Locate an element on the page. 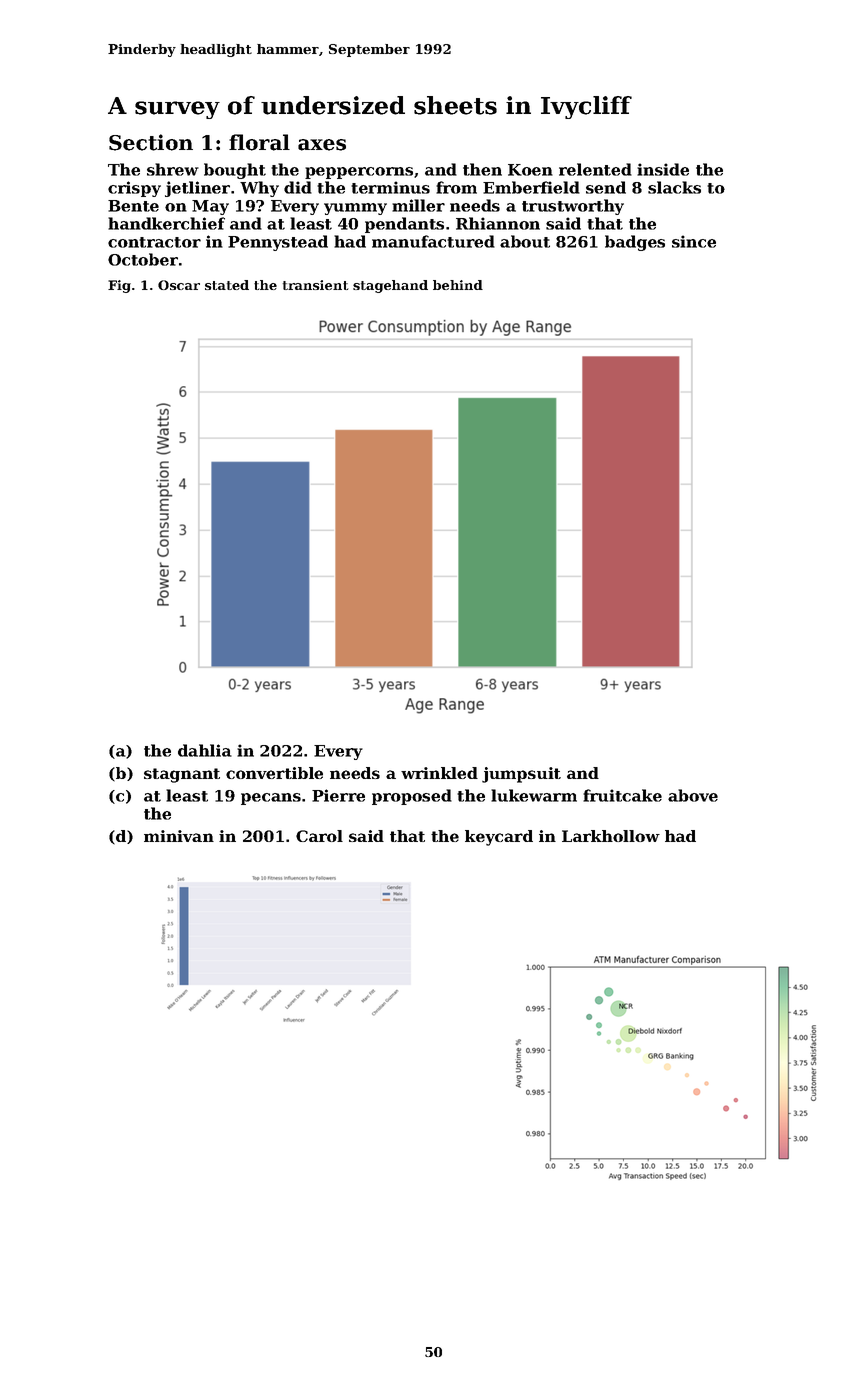  Koen is located at coordinates (530, 170).
